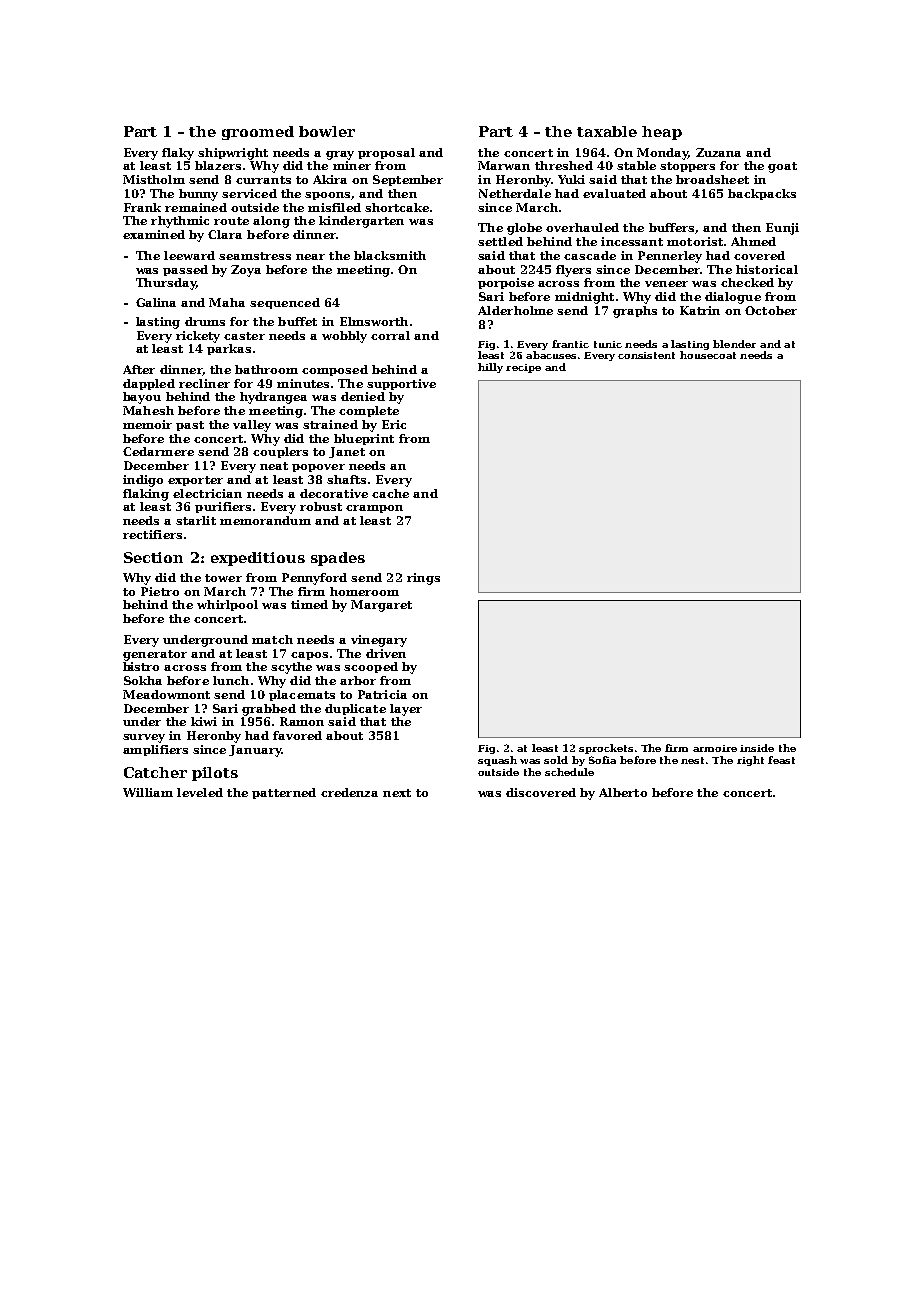  Describe the element at coordinates (423, 579) in the screenshot. I see `rings` at that location.
